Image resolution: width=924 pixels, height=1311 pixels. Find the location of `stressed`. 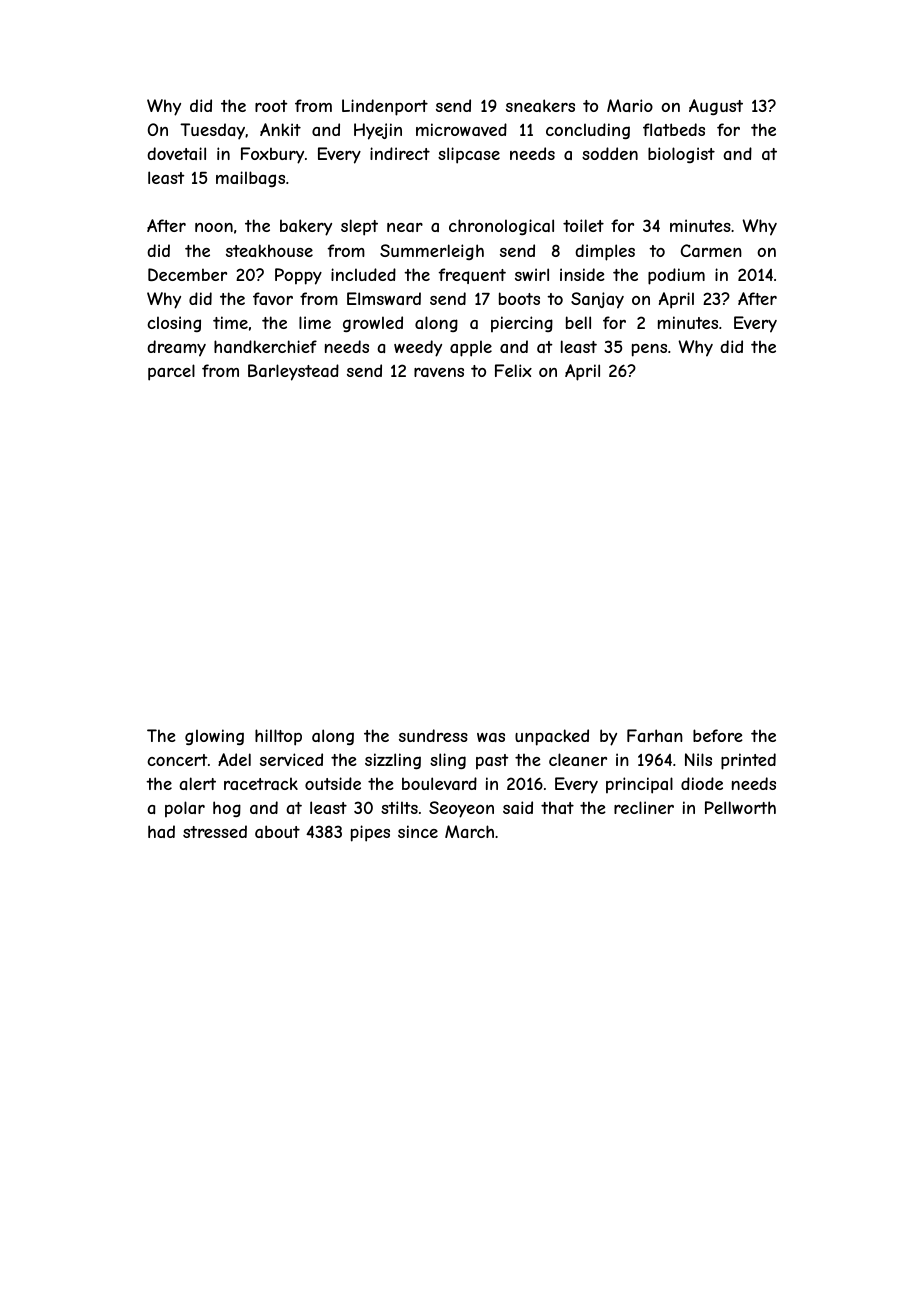

stressed is located at coordinates (215, 831).
